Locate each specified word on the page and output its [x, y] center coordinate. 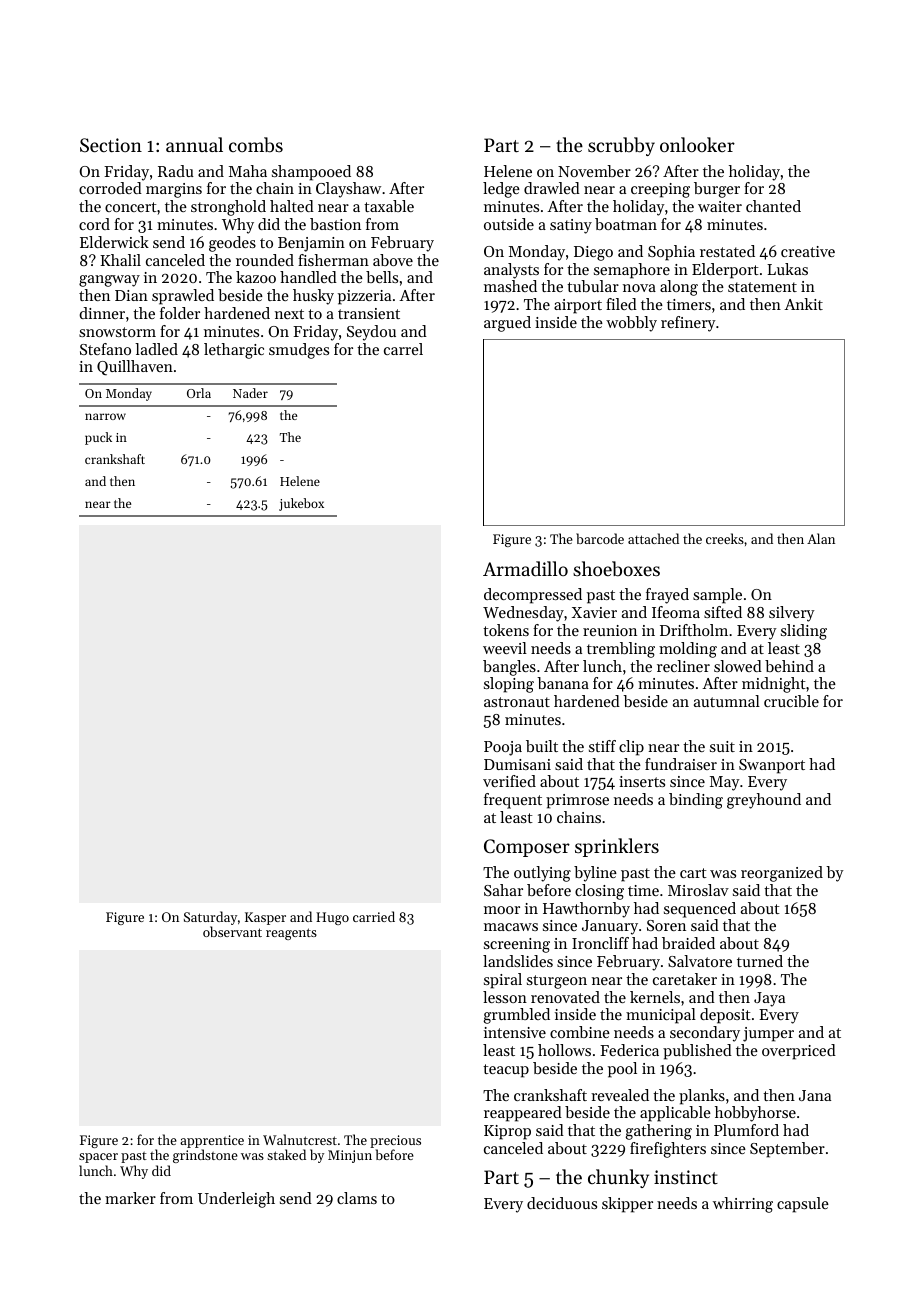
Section [111, 145]
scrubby [621, 146]
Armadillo [525, 568]
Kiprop [507, 1132]
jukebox [301, 504]
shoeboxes [616, 569]
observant [232, 931]
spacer [98, 1158]
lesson [505, 997]
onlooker [697, 144]
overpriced [799, 1052]
